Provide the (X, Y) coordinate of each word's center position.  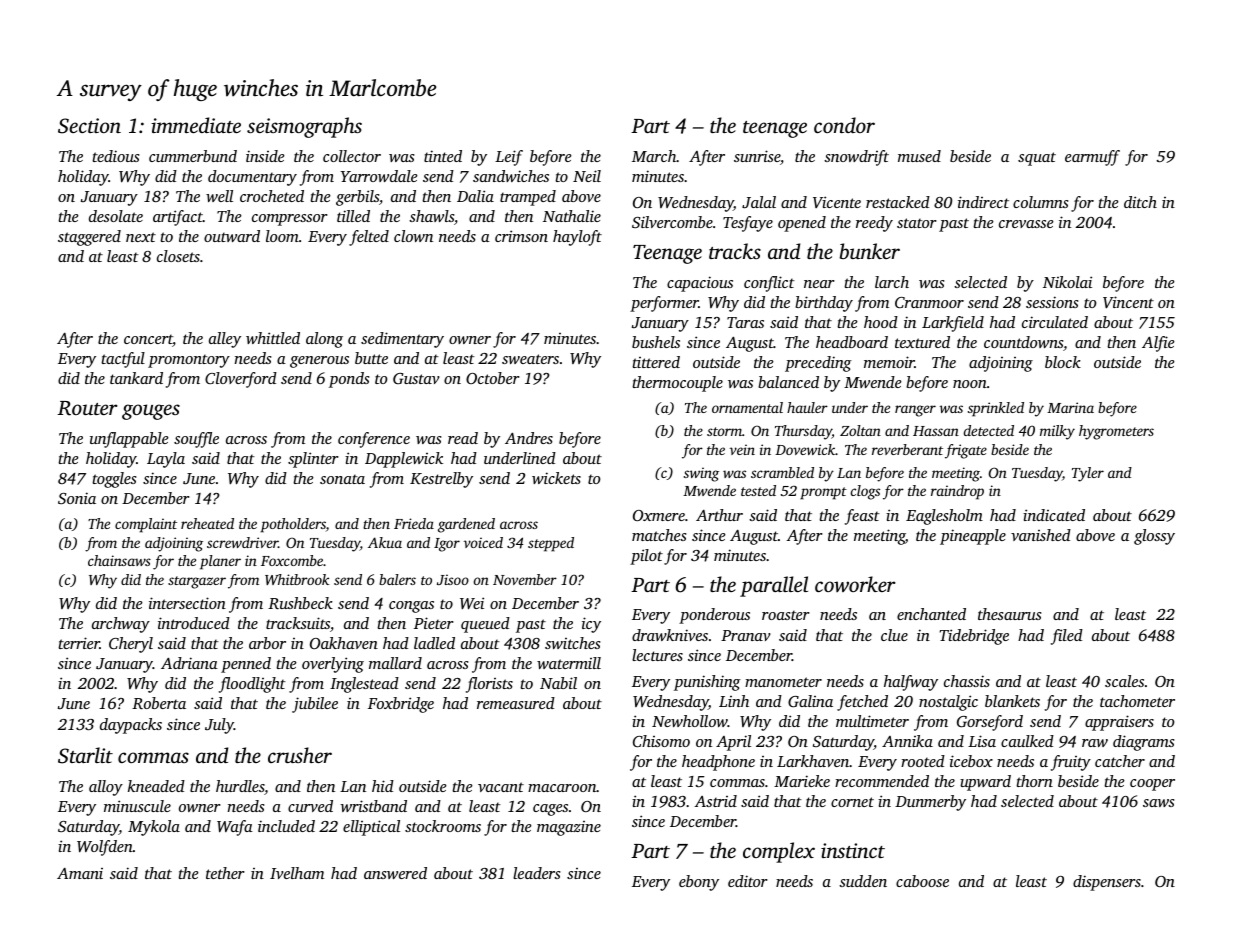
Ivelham (297, 873)
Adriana (189, 663)
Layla (166, 460)
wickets (556, 478)
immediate (196, 125)
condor (844, 125)
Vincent (1128, 302)
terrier (79, 643)
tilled (353, 216)
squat (1037, 159)
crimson (521, 236)
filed (1067, 637)
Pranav (746, 635)
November (525, 579)
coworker (855, 584)
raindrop (957, 492)
